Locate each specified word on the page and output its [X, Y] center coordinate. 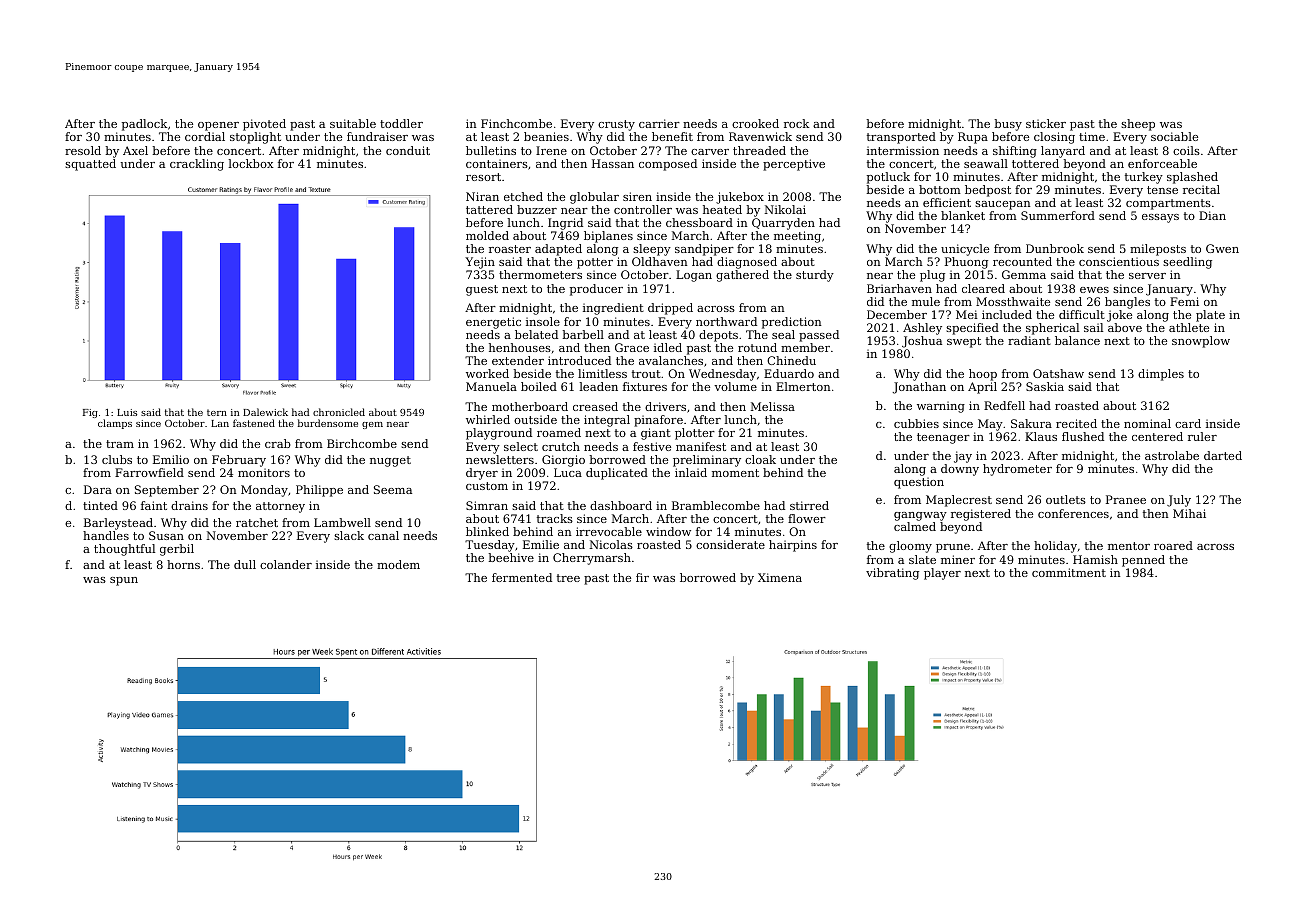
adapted [558, 250]
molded [487, 235]
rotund [757, 347]
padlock [144, 125]
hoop [983, 375]
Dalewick [265, 412]
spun [124, 581]
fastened [254, 423]
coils [1186, 150]
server [1147, 276]
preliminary [707, 461]
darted [1223, 455]
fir [642, 577]
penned [1143, 561]
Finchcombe [516, 123]
